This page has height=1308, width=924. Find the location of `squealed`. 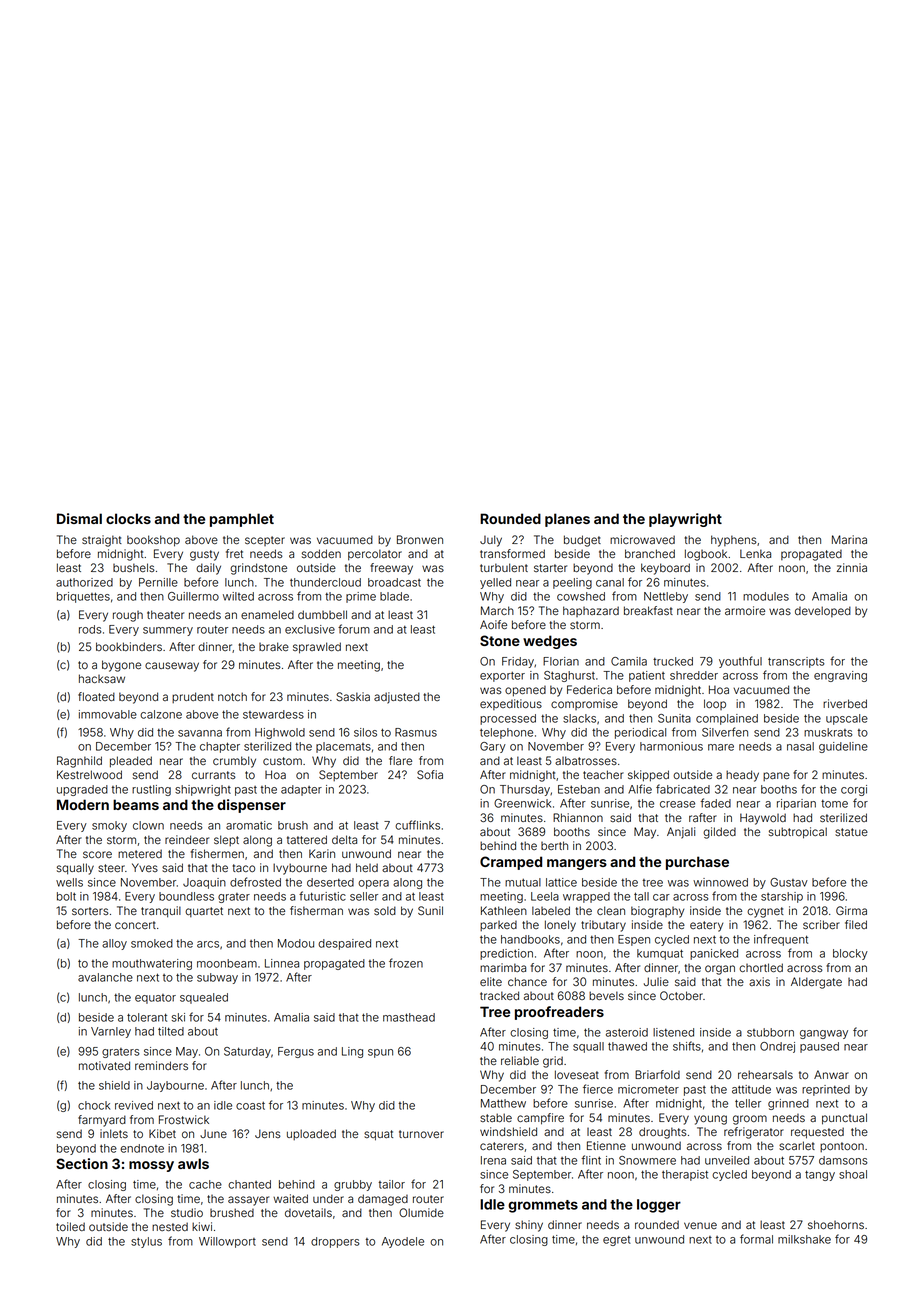

squealed is located at coordinates (204, 998).
